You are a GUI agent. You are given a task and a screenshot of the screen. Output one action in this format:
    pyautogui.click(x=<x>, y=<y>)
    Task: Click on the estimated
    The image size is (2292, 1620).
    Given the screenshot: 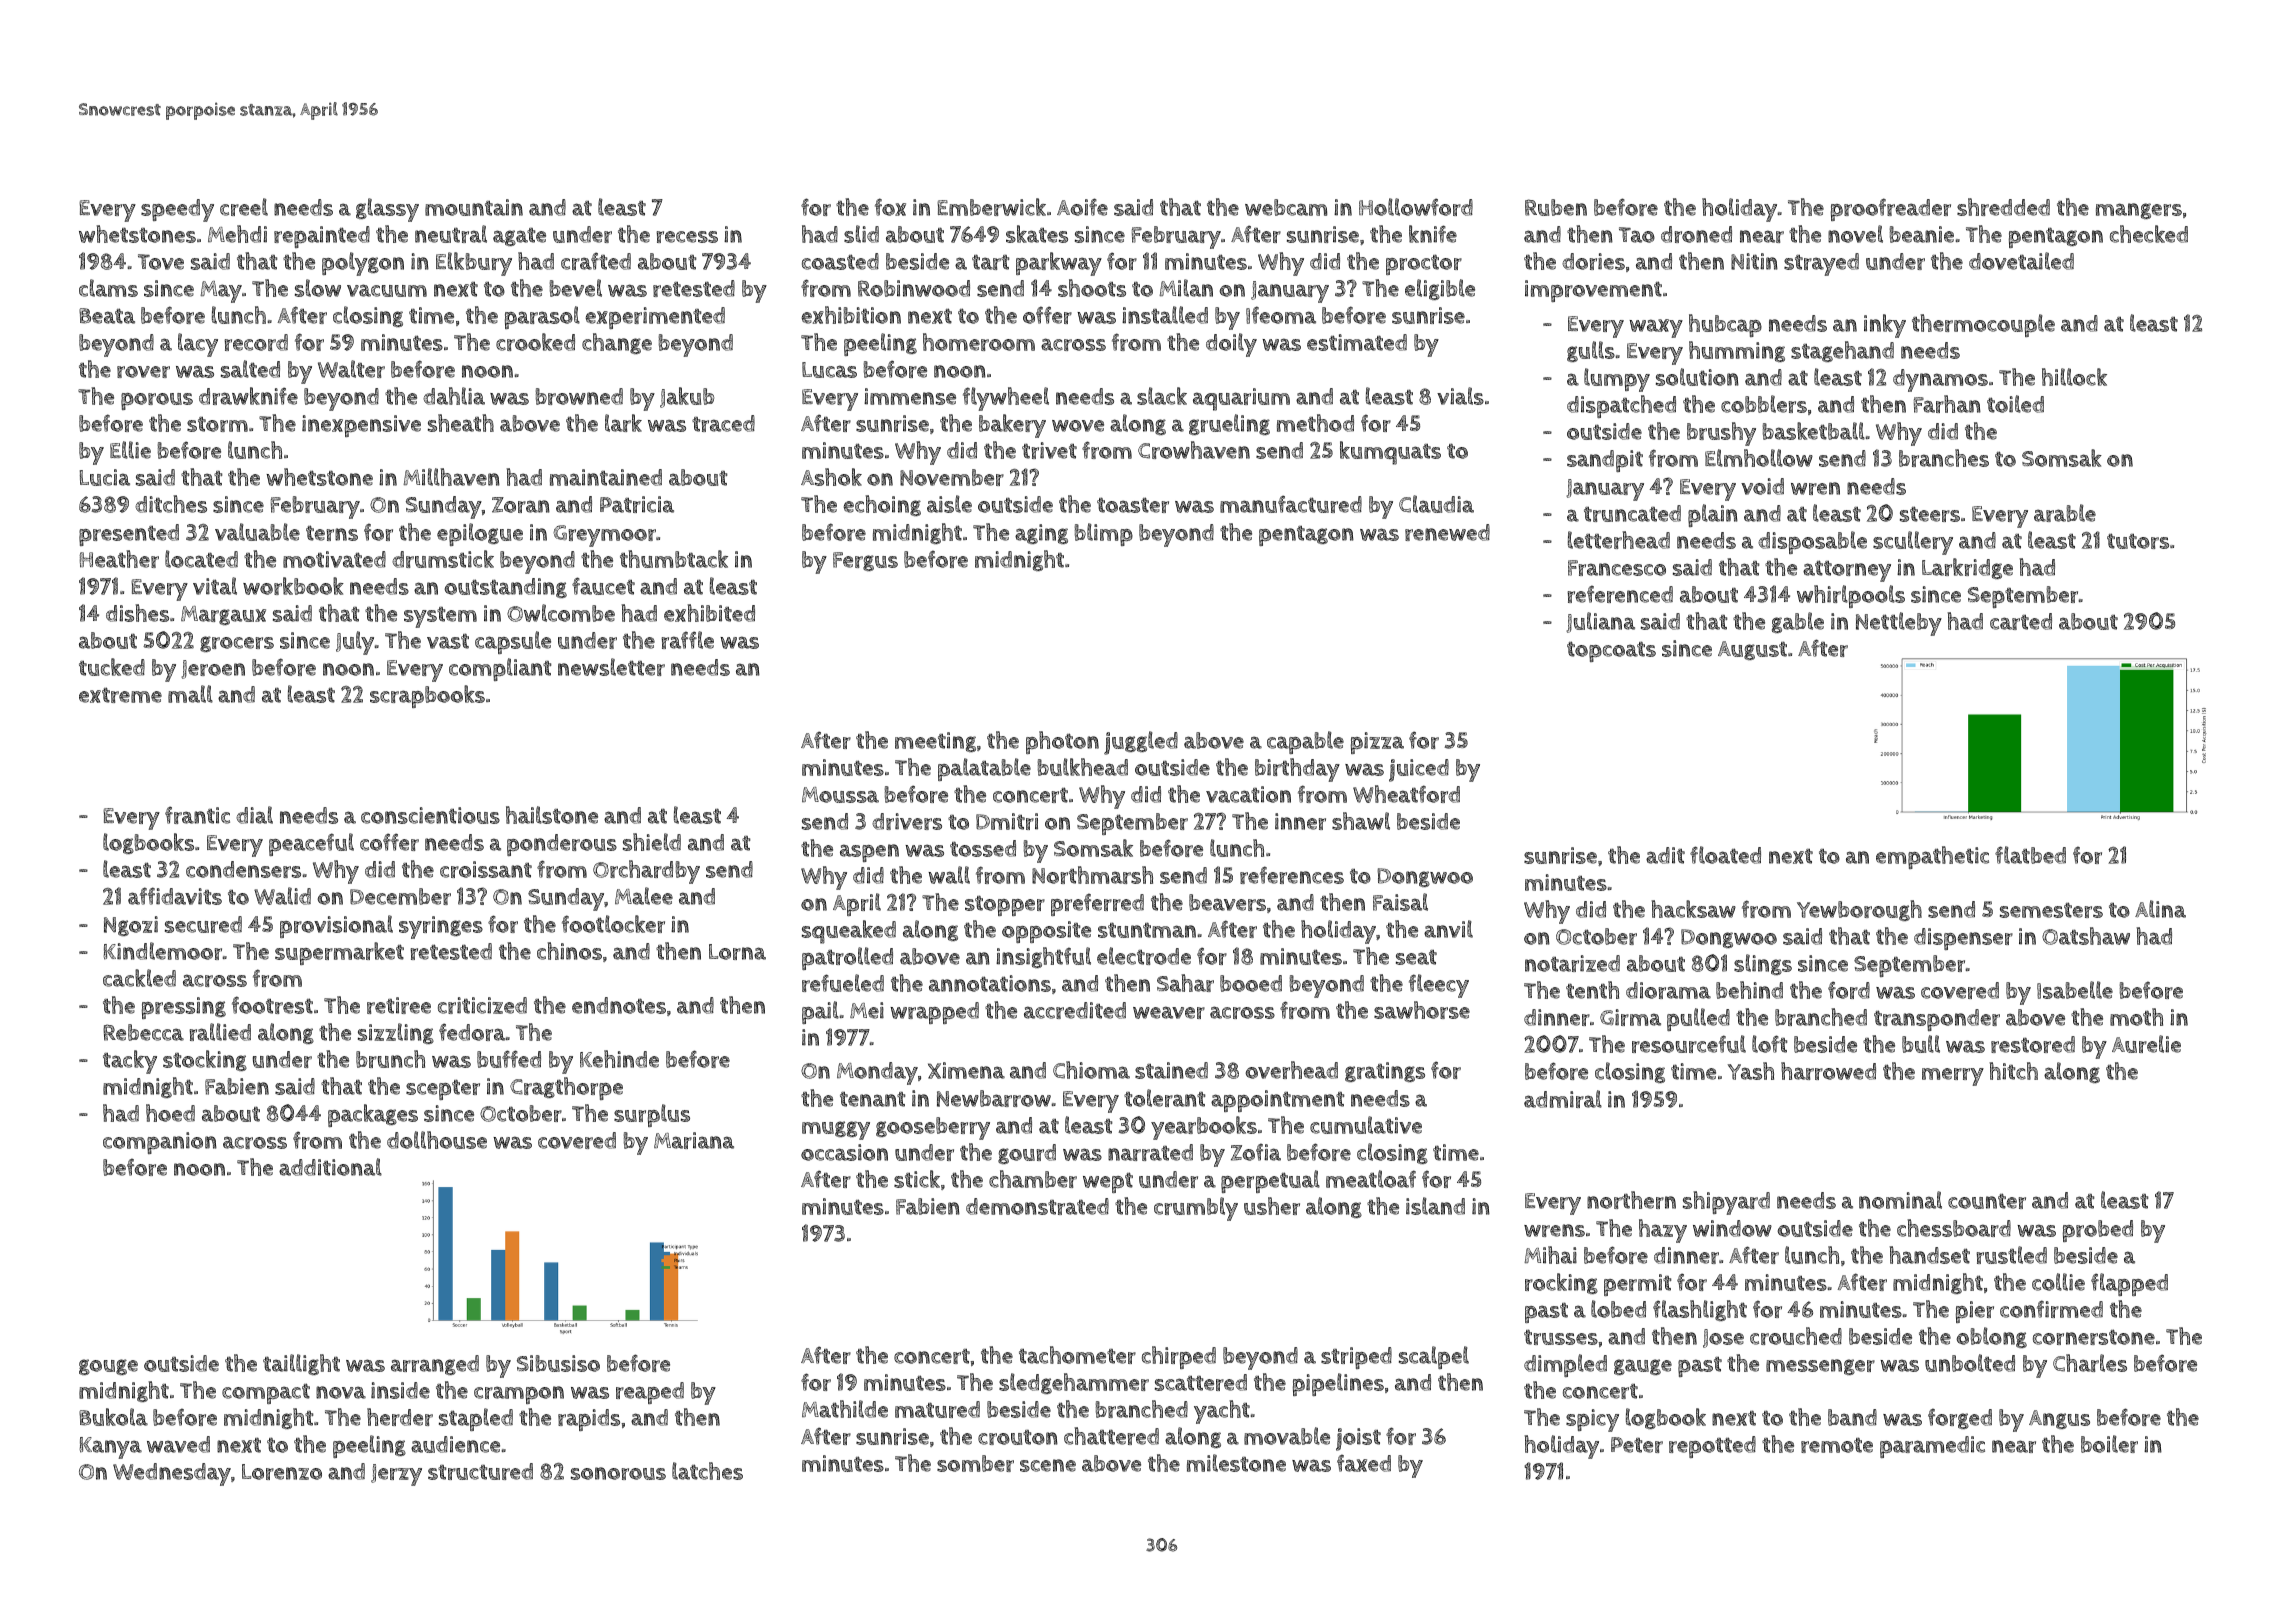 What is the action you would take?
    pyautogui.click(x=1357, y=342)
